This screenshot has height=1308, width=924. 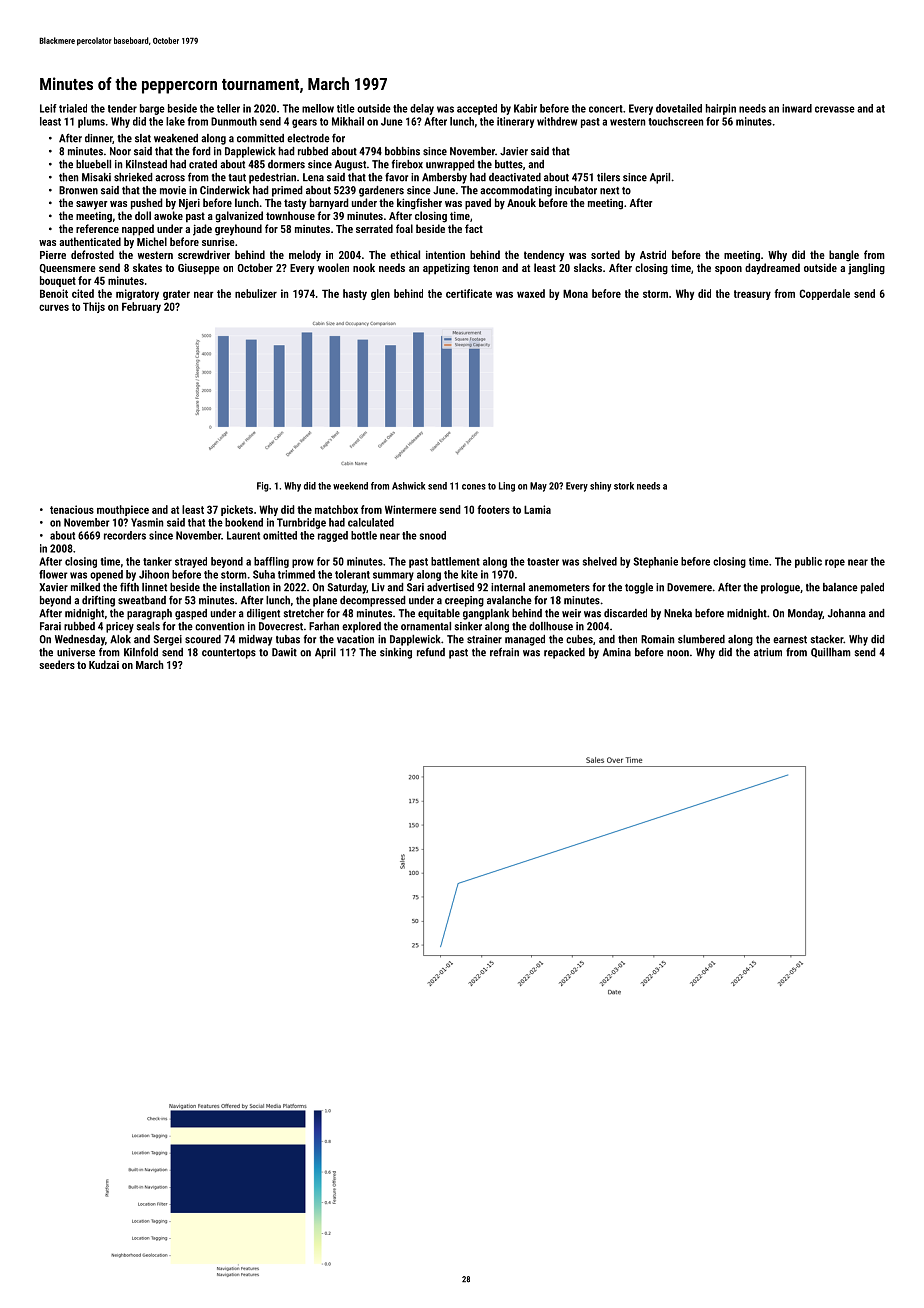 What do you see at coordinates (104, 664) in the screenshot?
I see `Kudzai` at bounding box center [104, 664].
